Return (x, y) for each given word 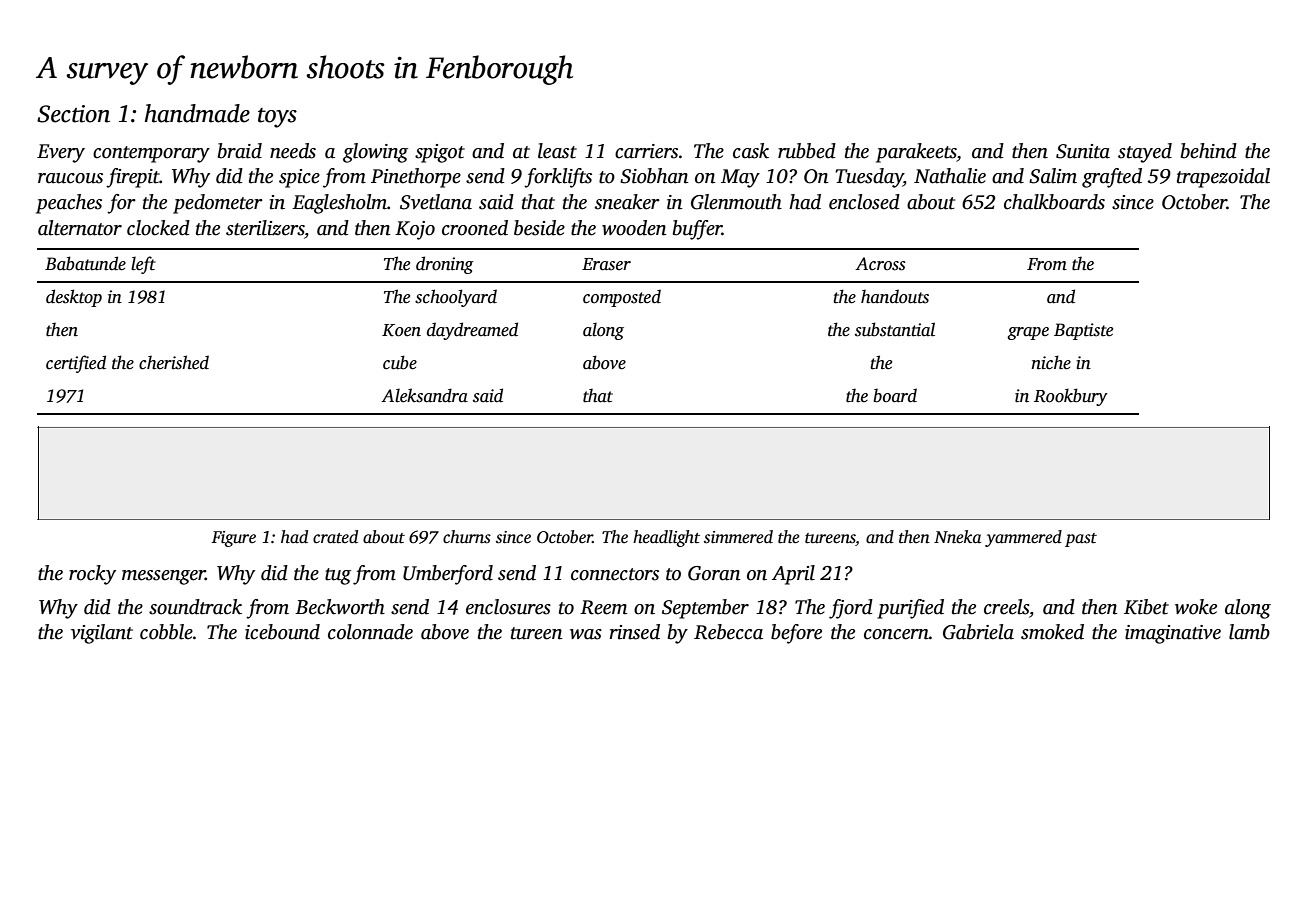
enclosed (864, 202)
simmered (738, 537)
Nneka (957, 537)
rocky (92, 575)
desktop (74, 298)
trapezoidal (1223, 178)
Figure (233, 539)
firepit (133, 178)
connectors (615, 574)
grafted (1112, 178)
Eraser (606, 264)
